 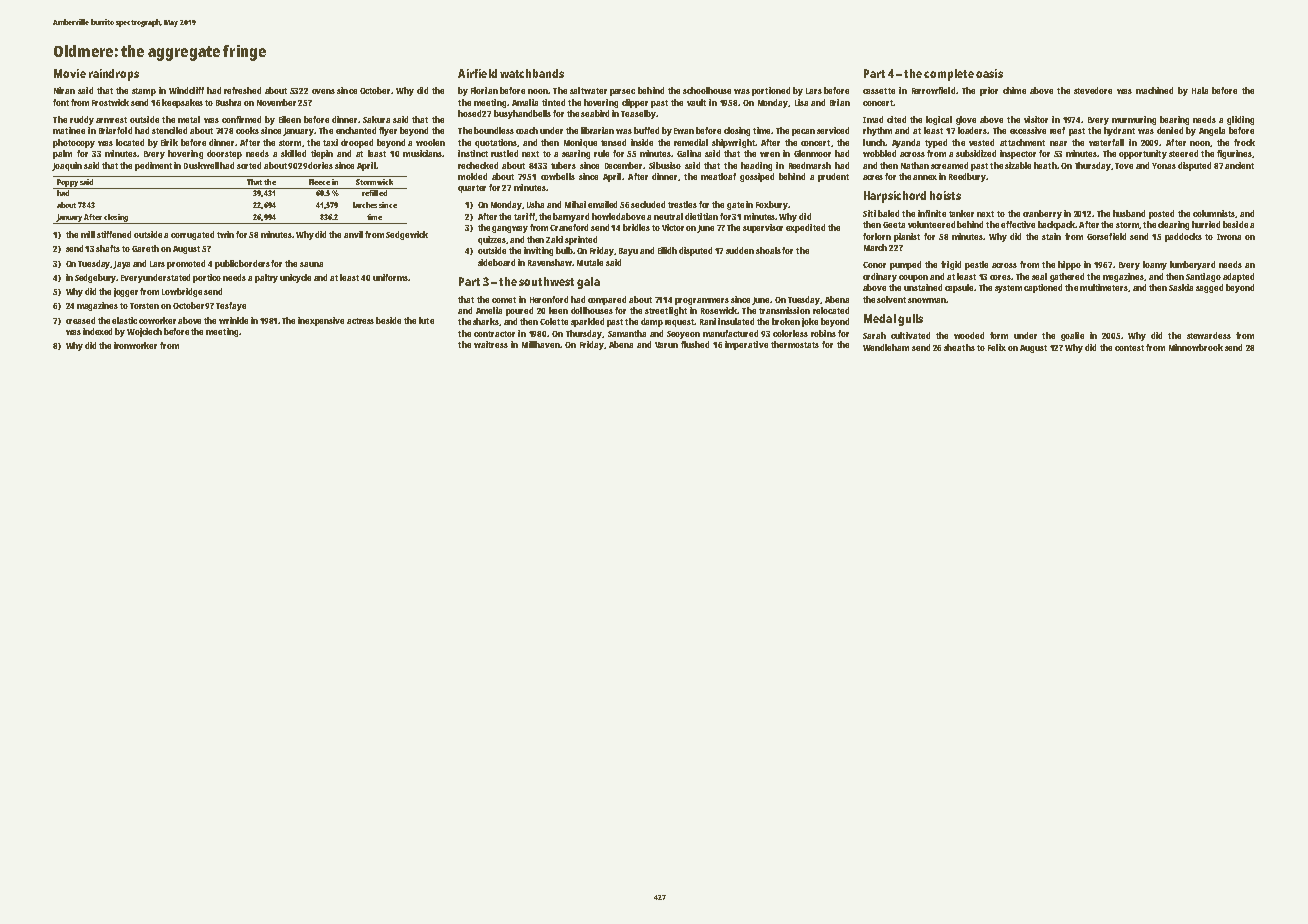 What do you see at coordinates (595, 113) in the screenshot?
I see `seabird` at bounding box center [595, 113].
